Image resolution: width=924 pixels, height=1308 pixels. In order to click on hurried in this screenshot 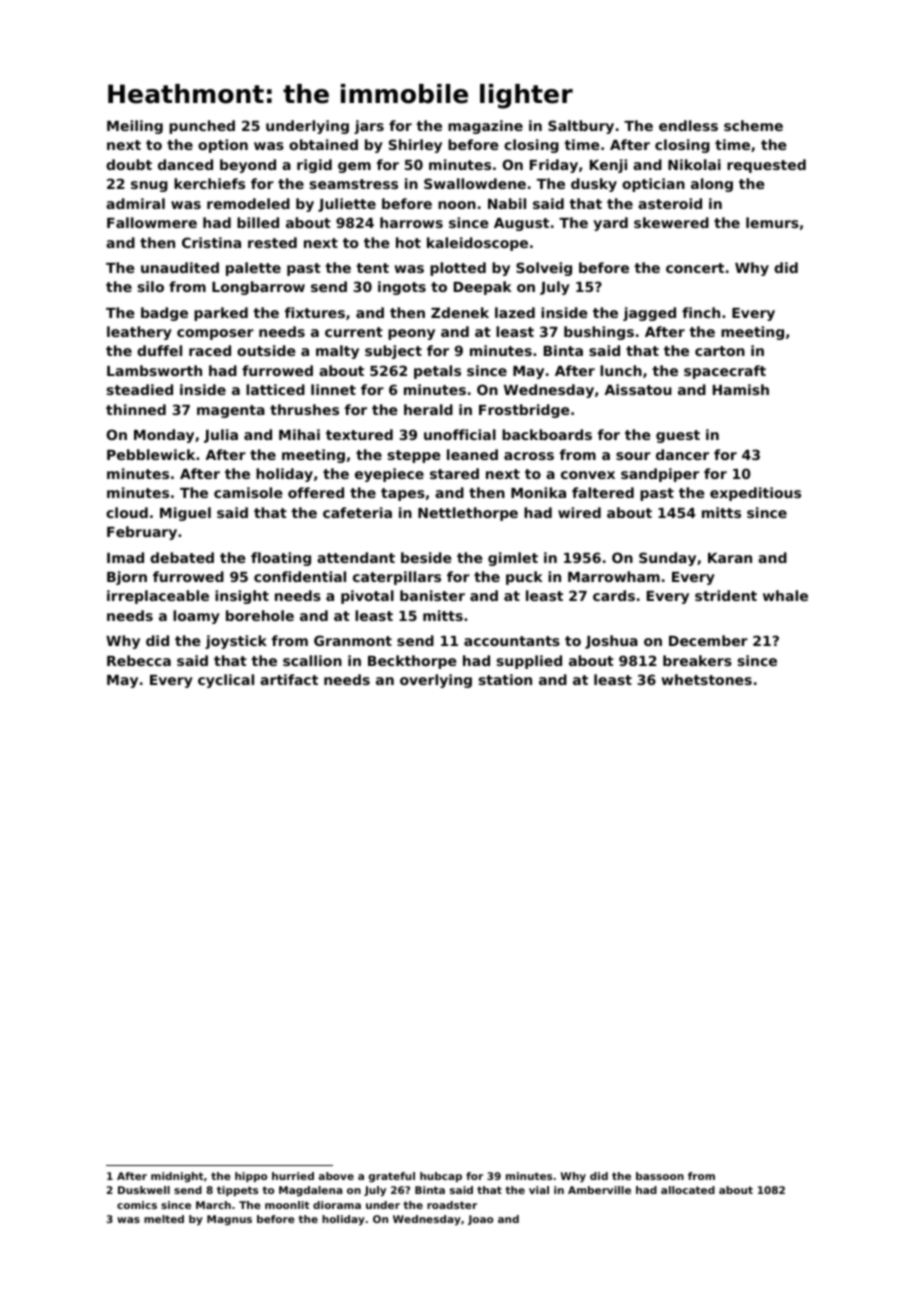, I will do `click(293, 1176)`.
